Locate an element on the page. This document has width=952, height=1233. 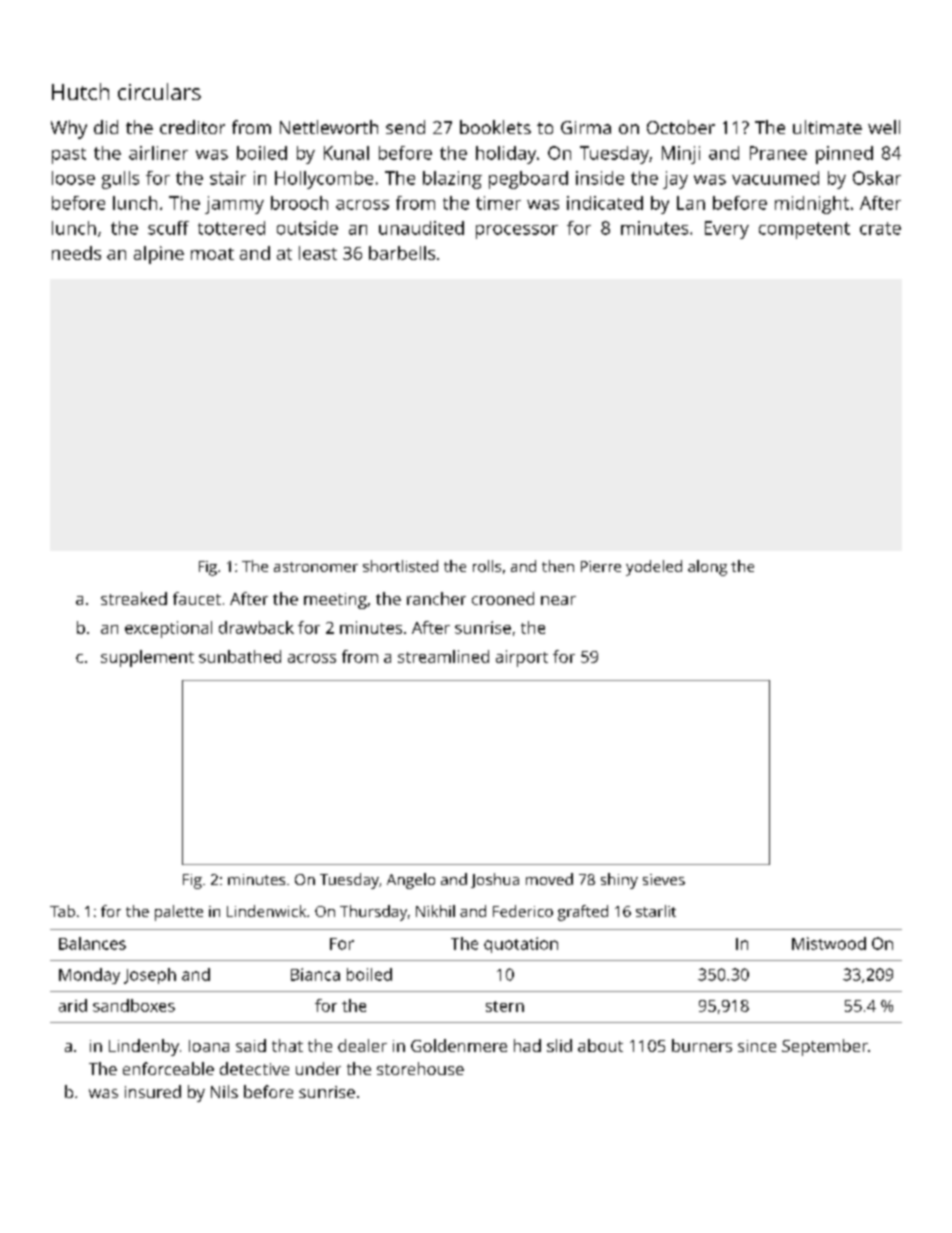
Mistwood is located at coordinates (829, 943).
